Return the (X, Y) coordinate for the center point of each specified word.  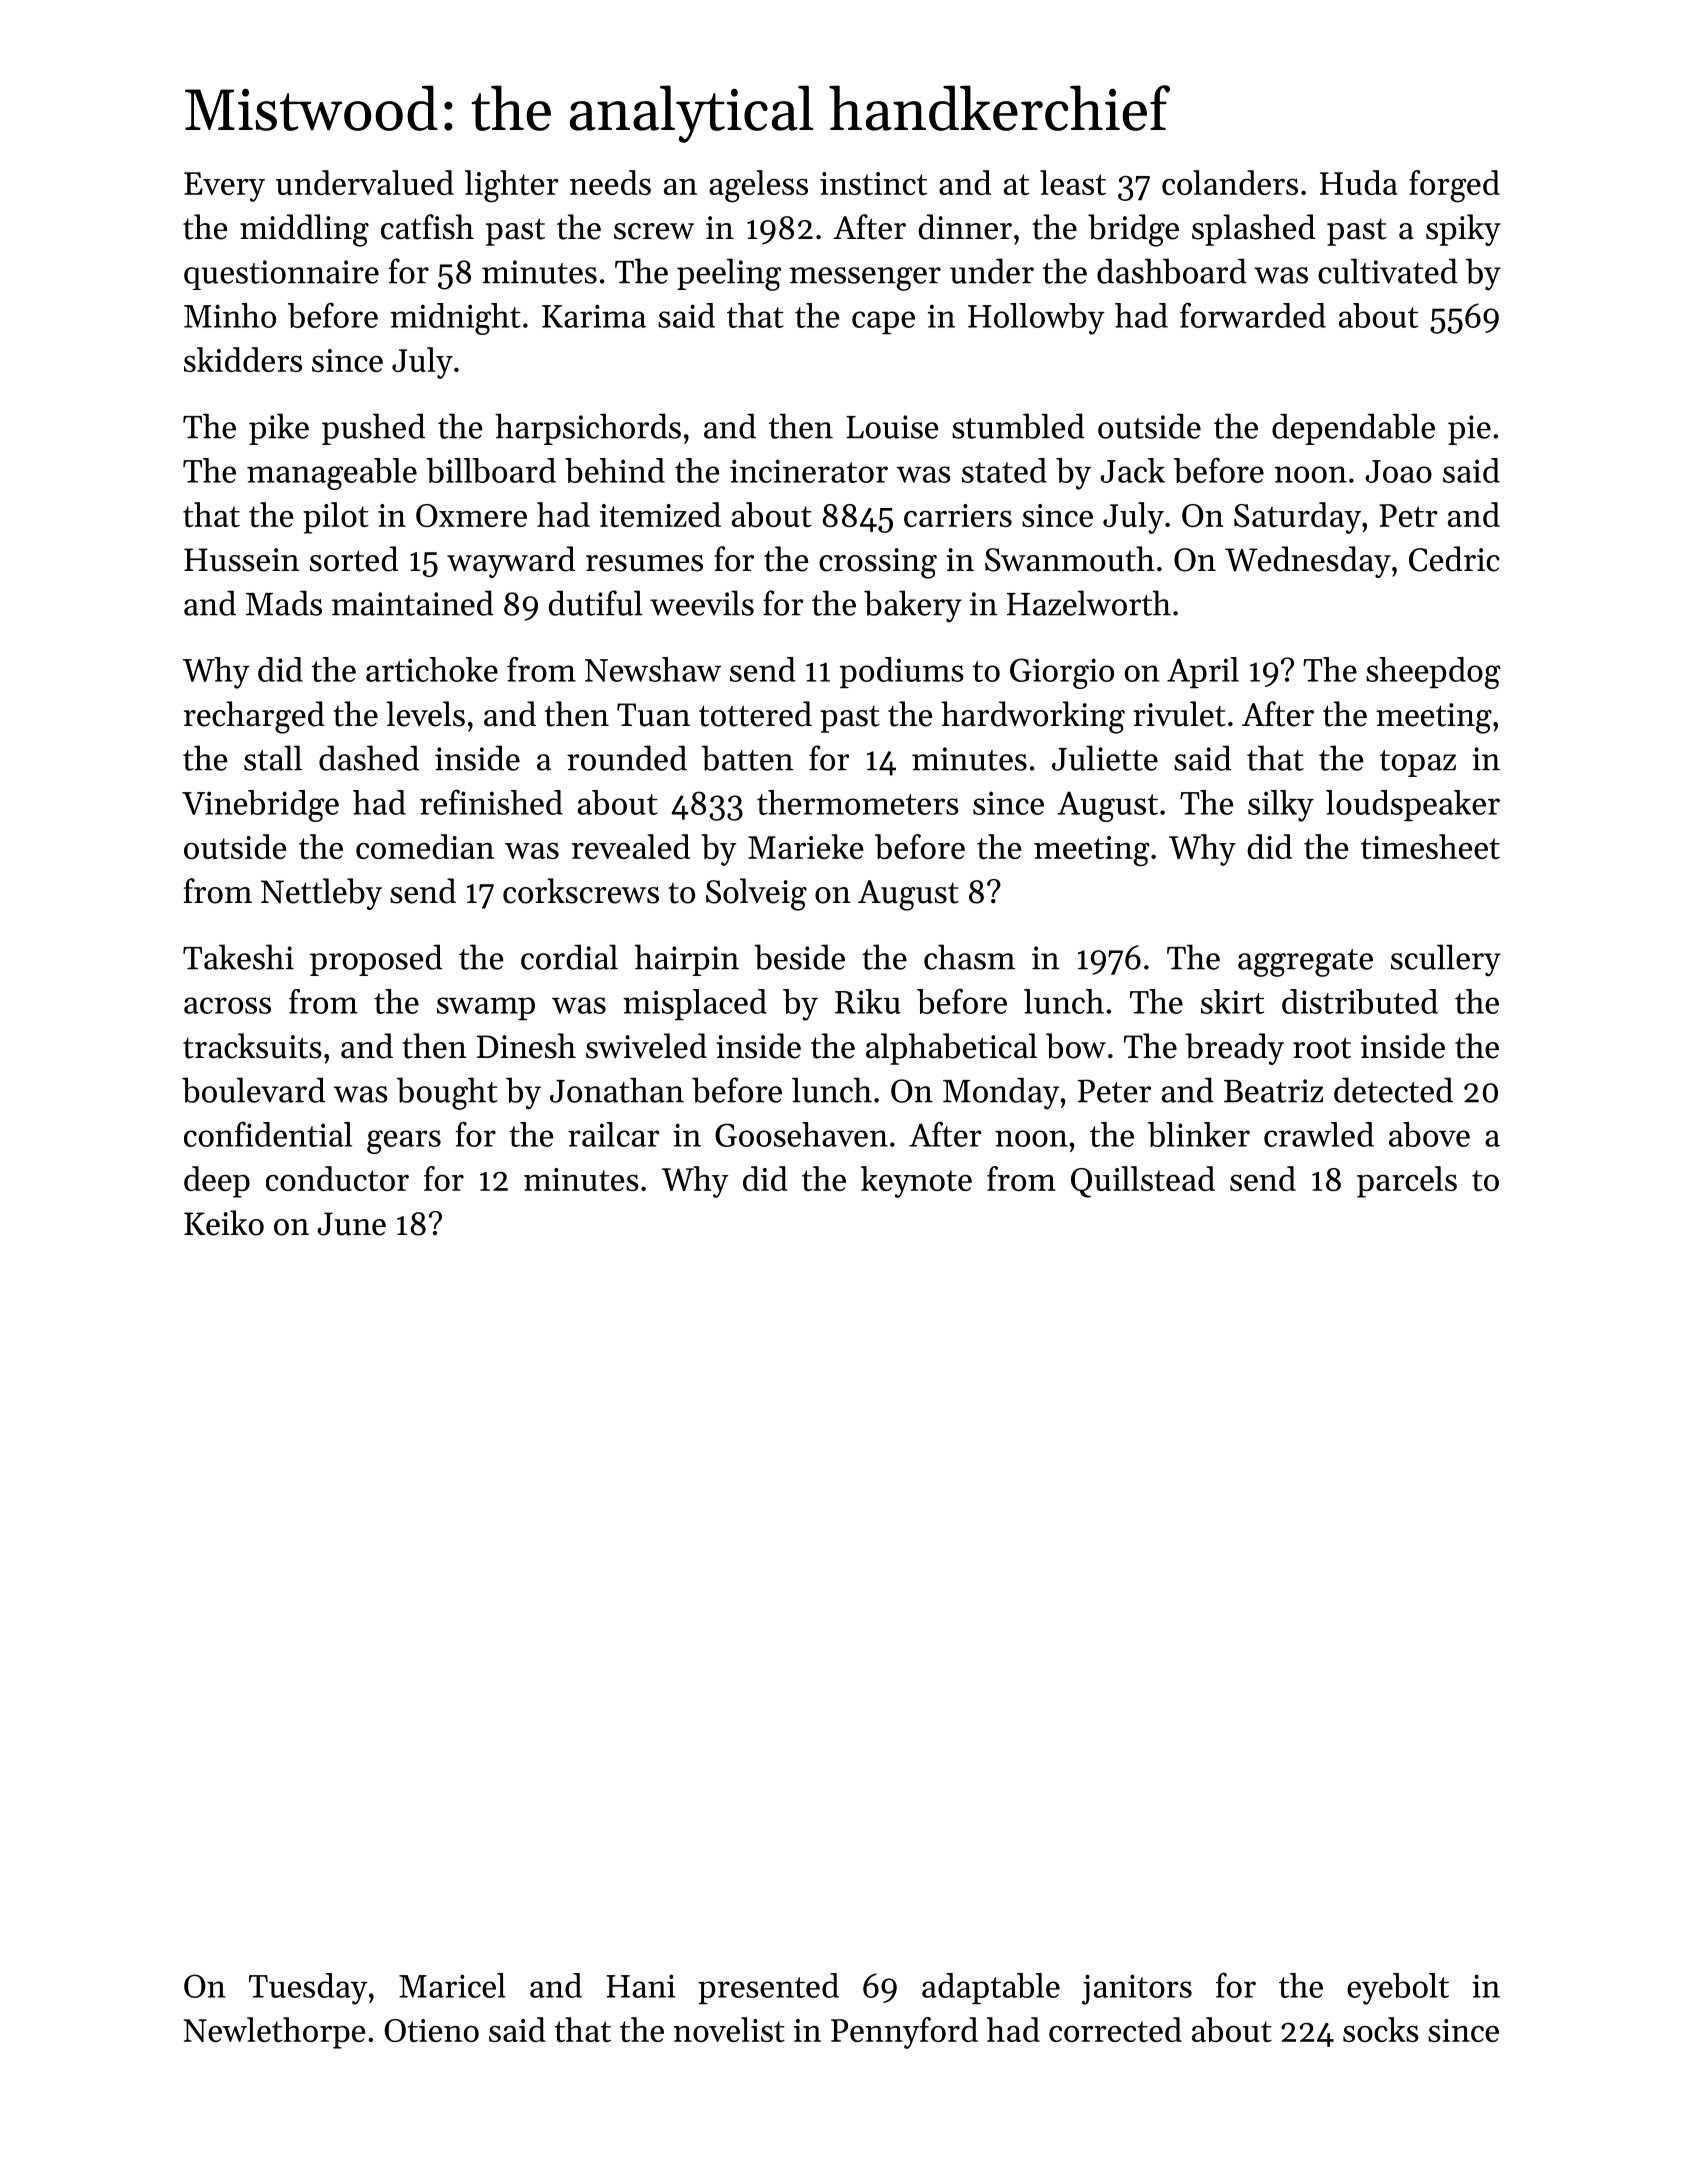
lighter (512, 186)
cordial (569, 957)
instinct (873, 183)
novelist (729, 2029)
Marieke (805, 846)
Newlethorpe (274, 2033)
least (1073, 182)
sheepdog (1433, 673)
